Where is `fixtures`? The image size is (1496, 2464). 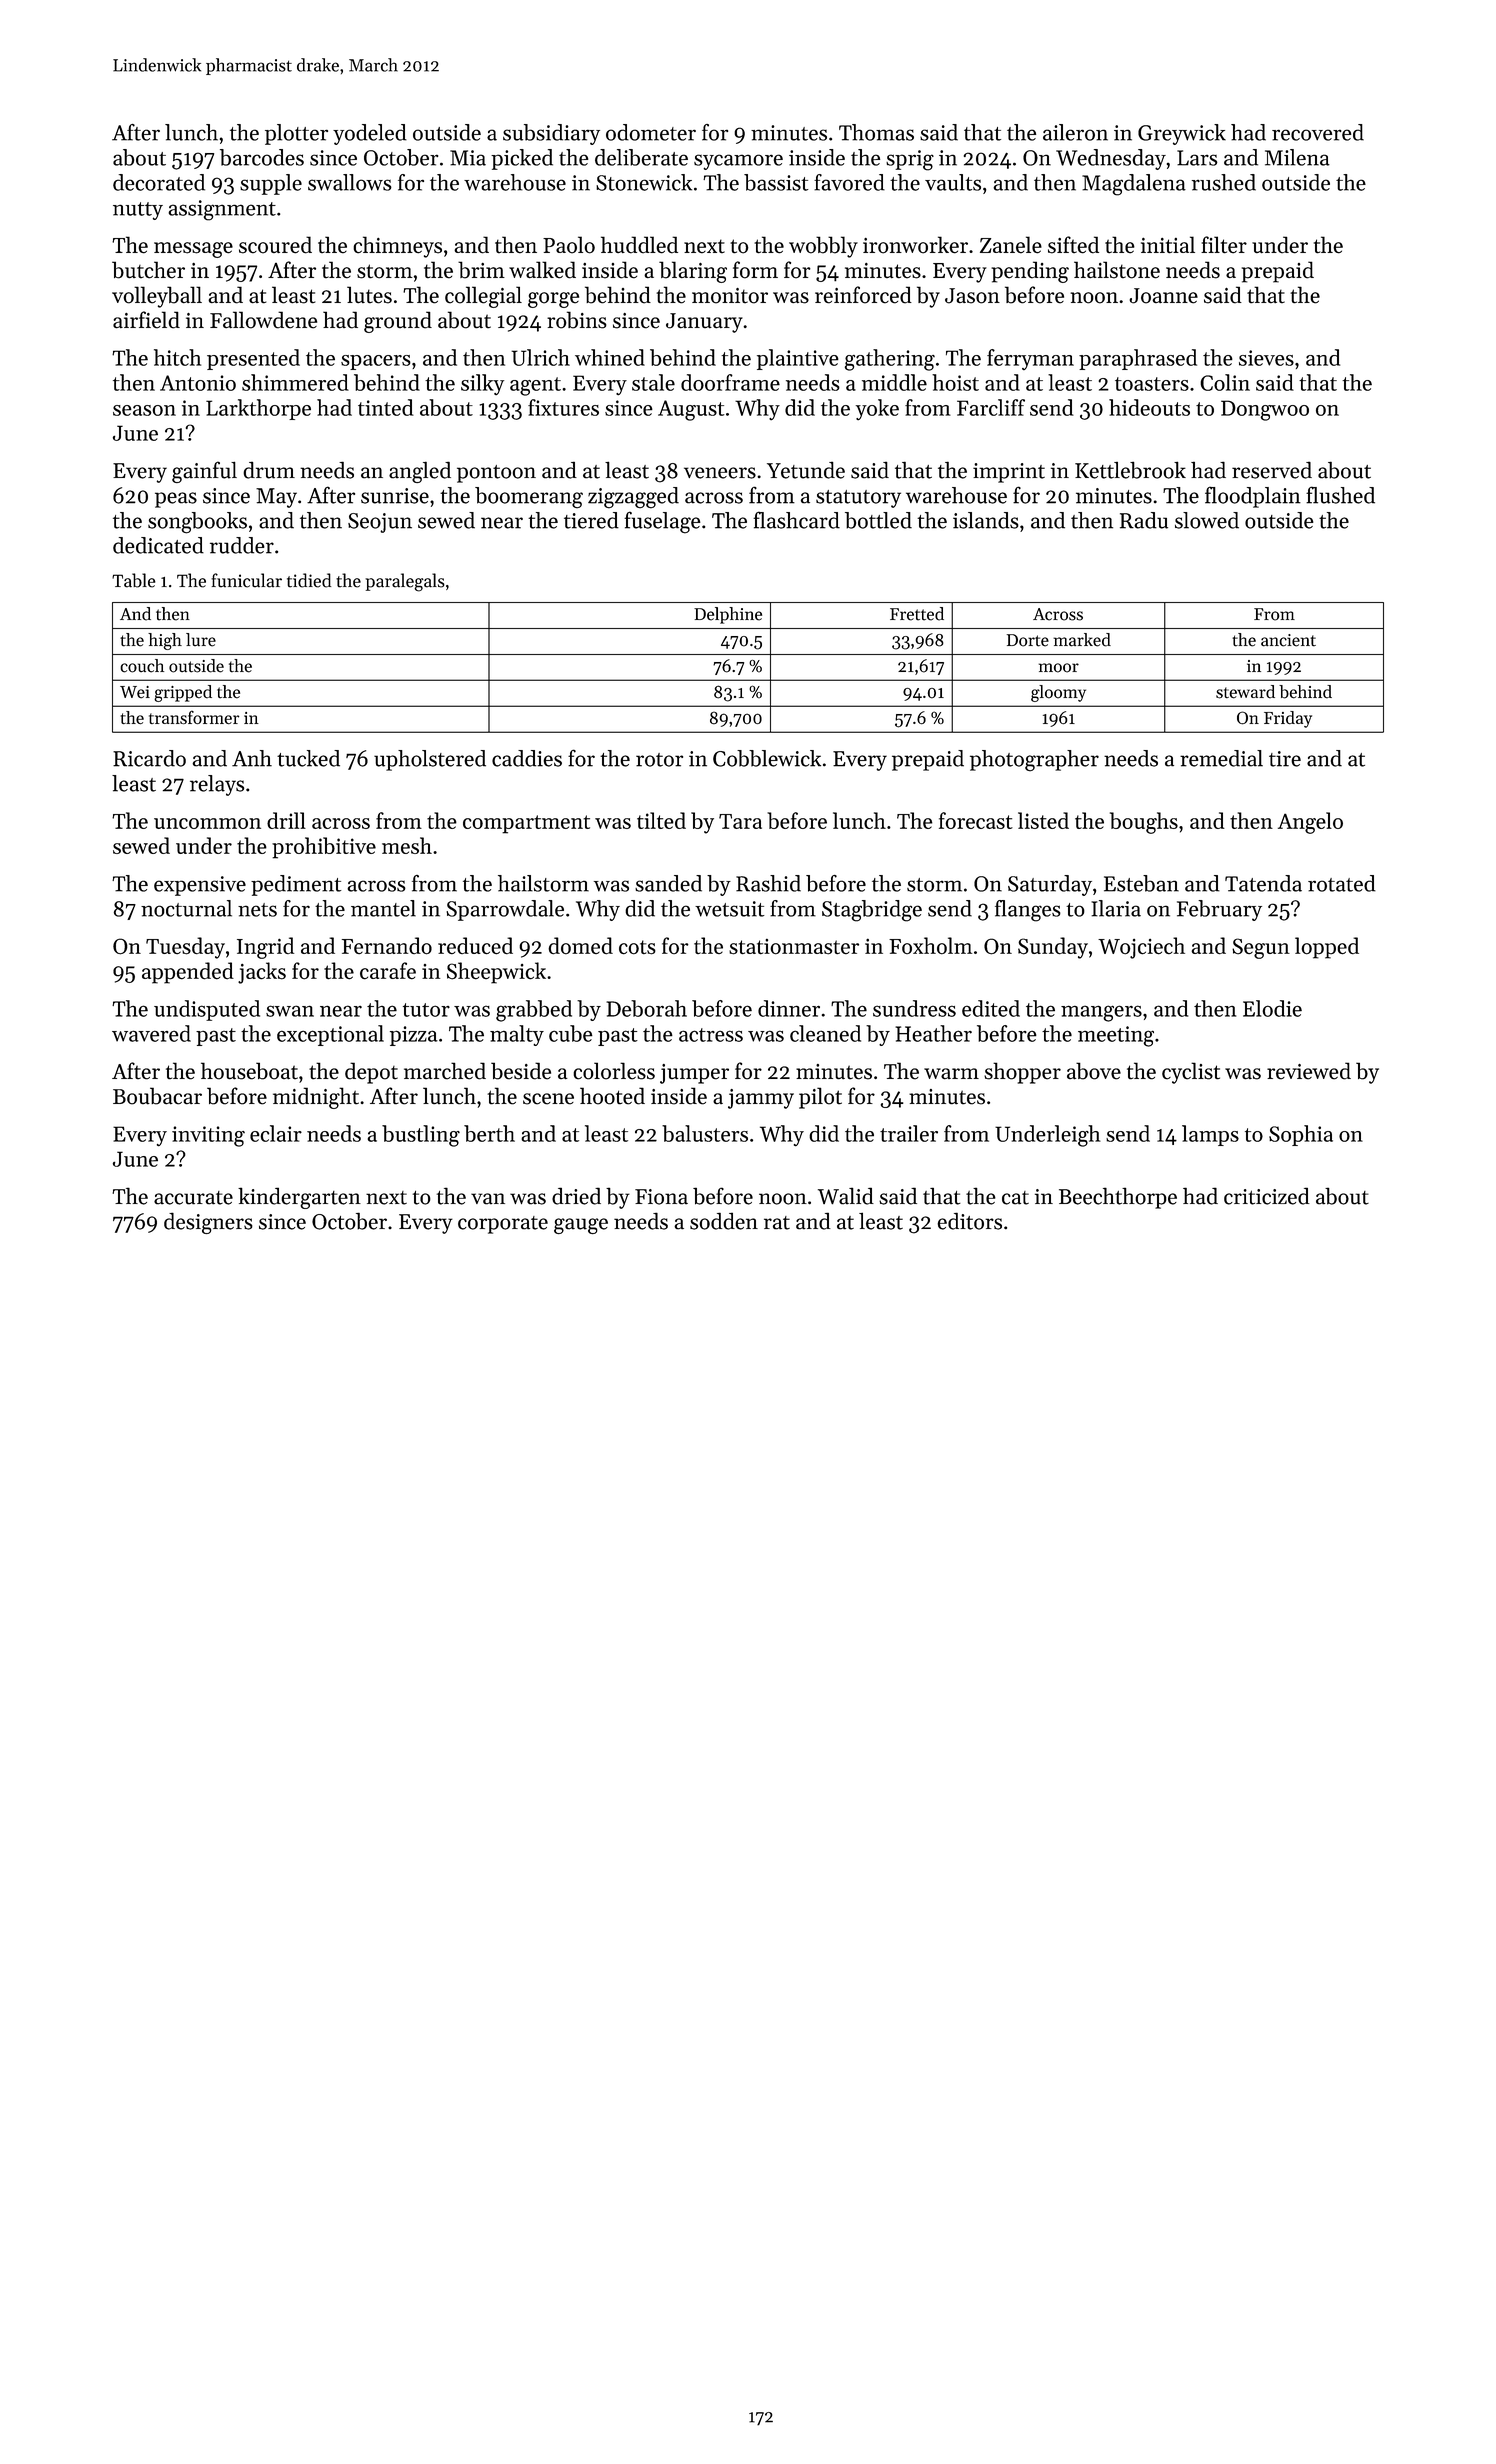 fixtures is located at coordinates (563, 407).
